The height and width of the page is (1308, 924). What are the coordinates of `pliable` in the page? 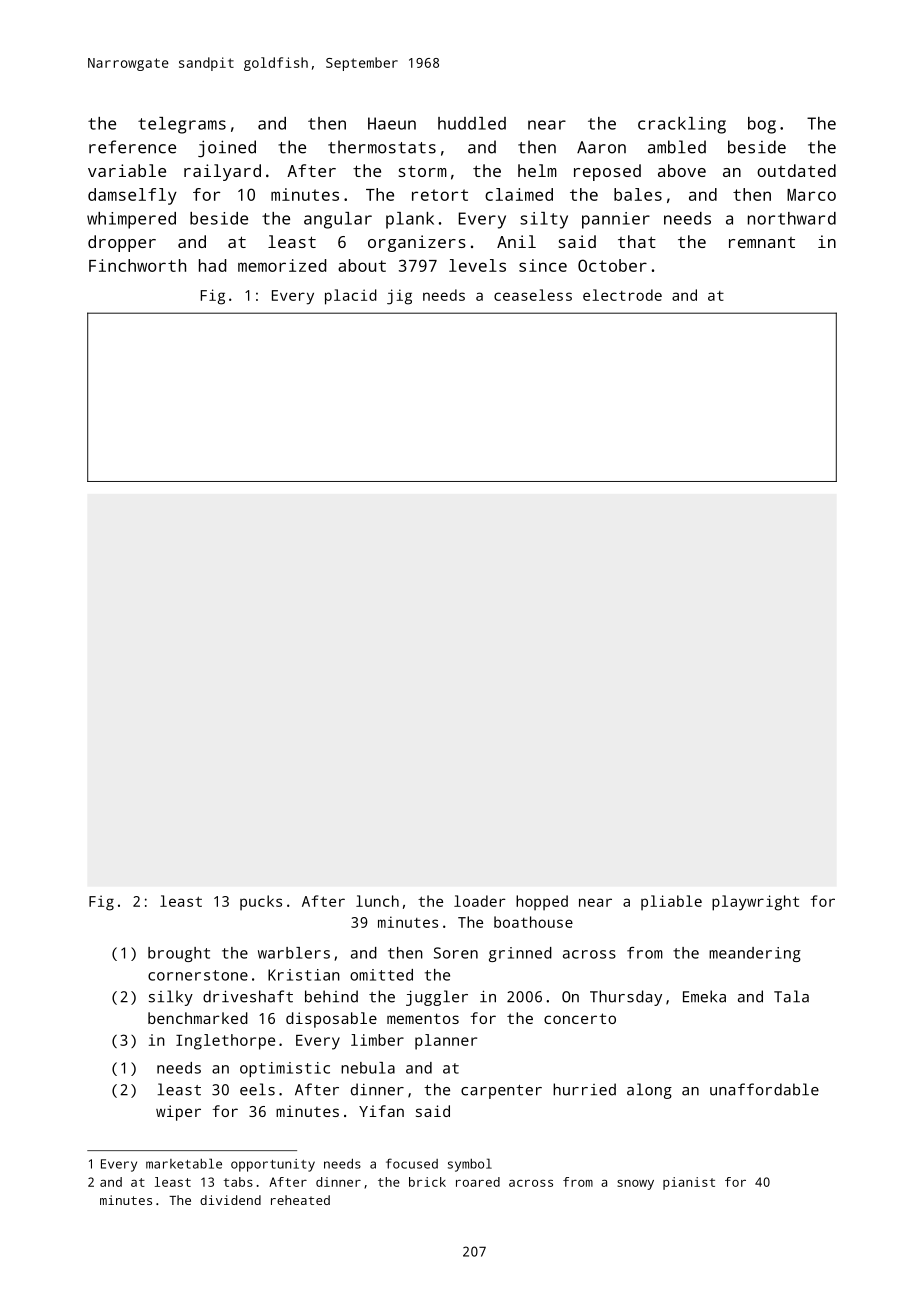 It's located at (671, 902).
